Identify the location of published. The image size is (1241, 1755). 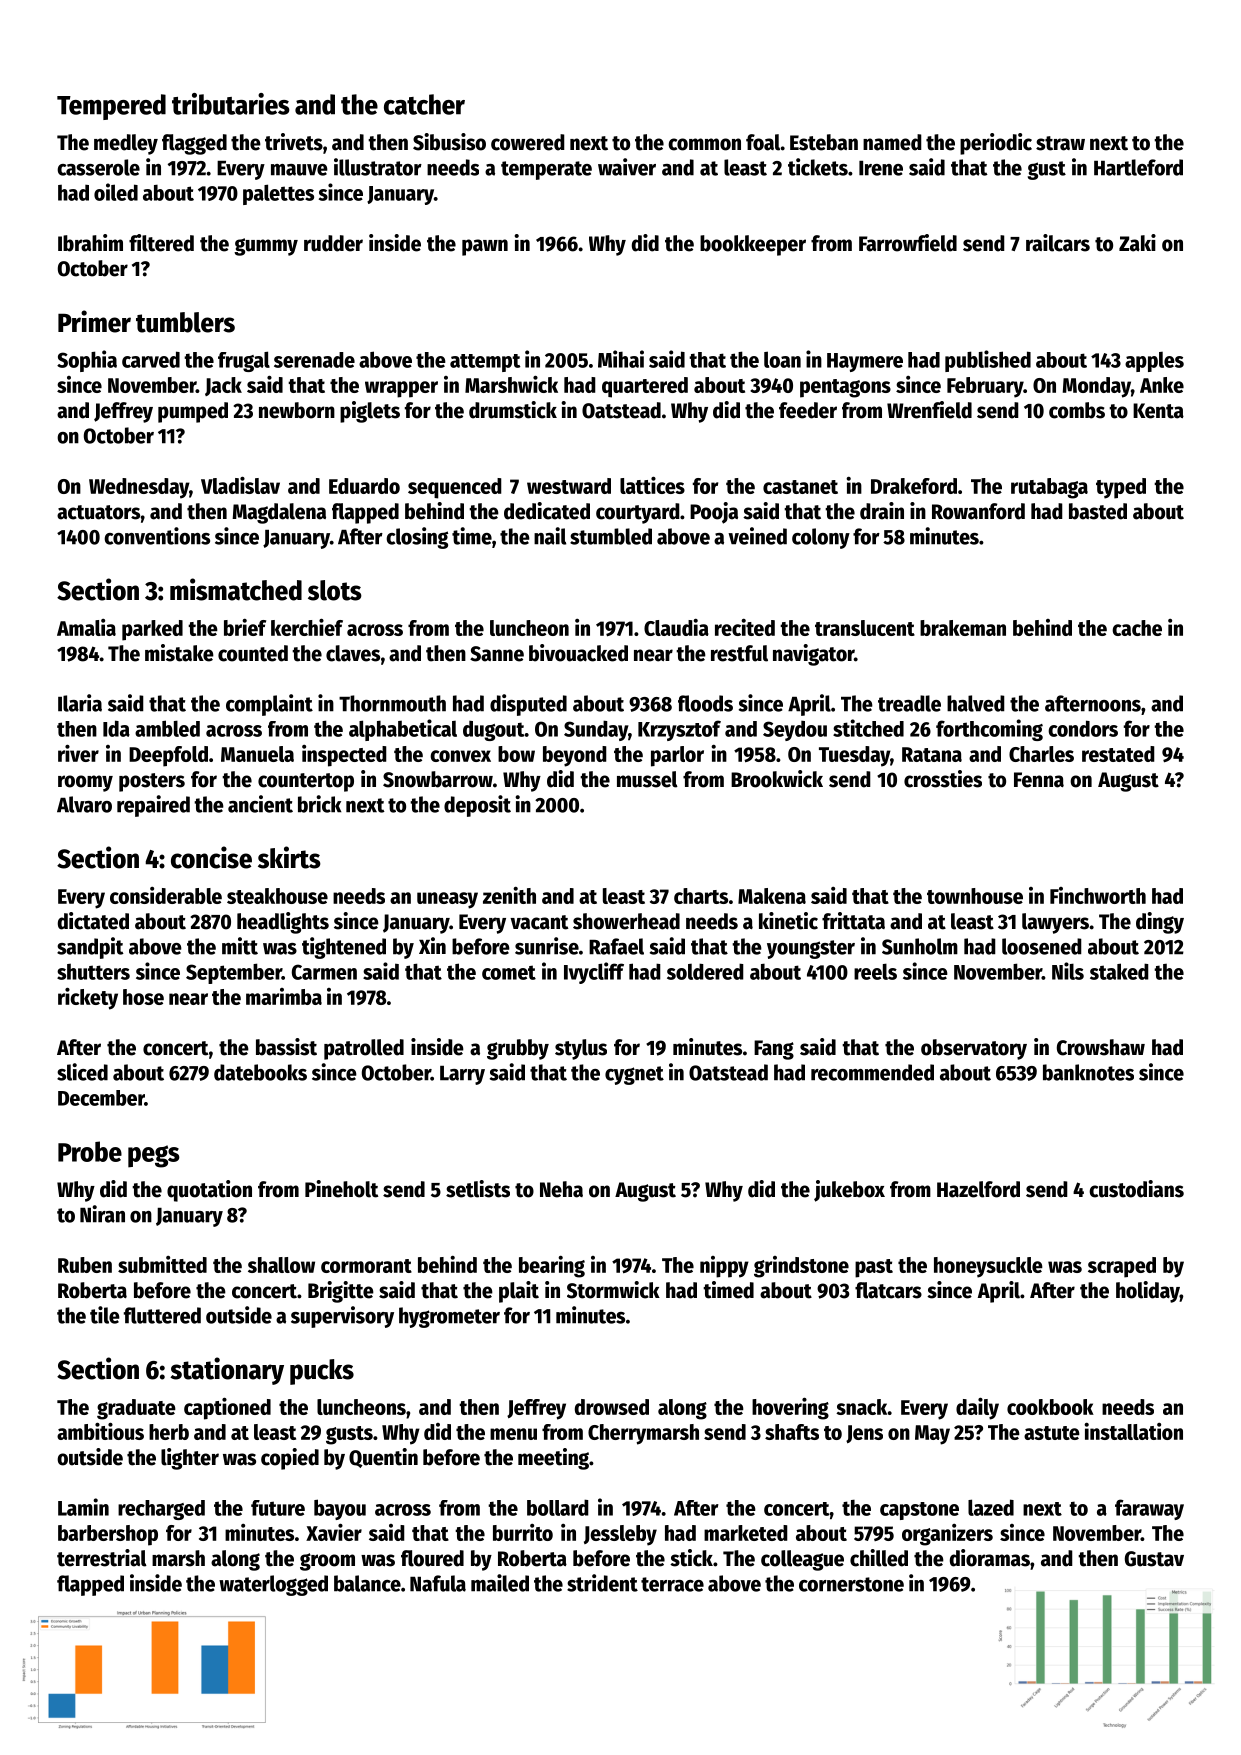
(988, 361).
